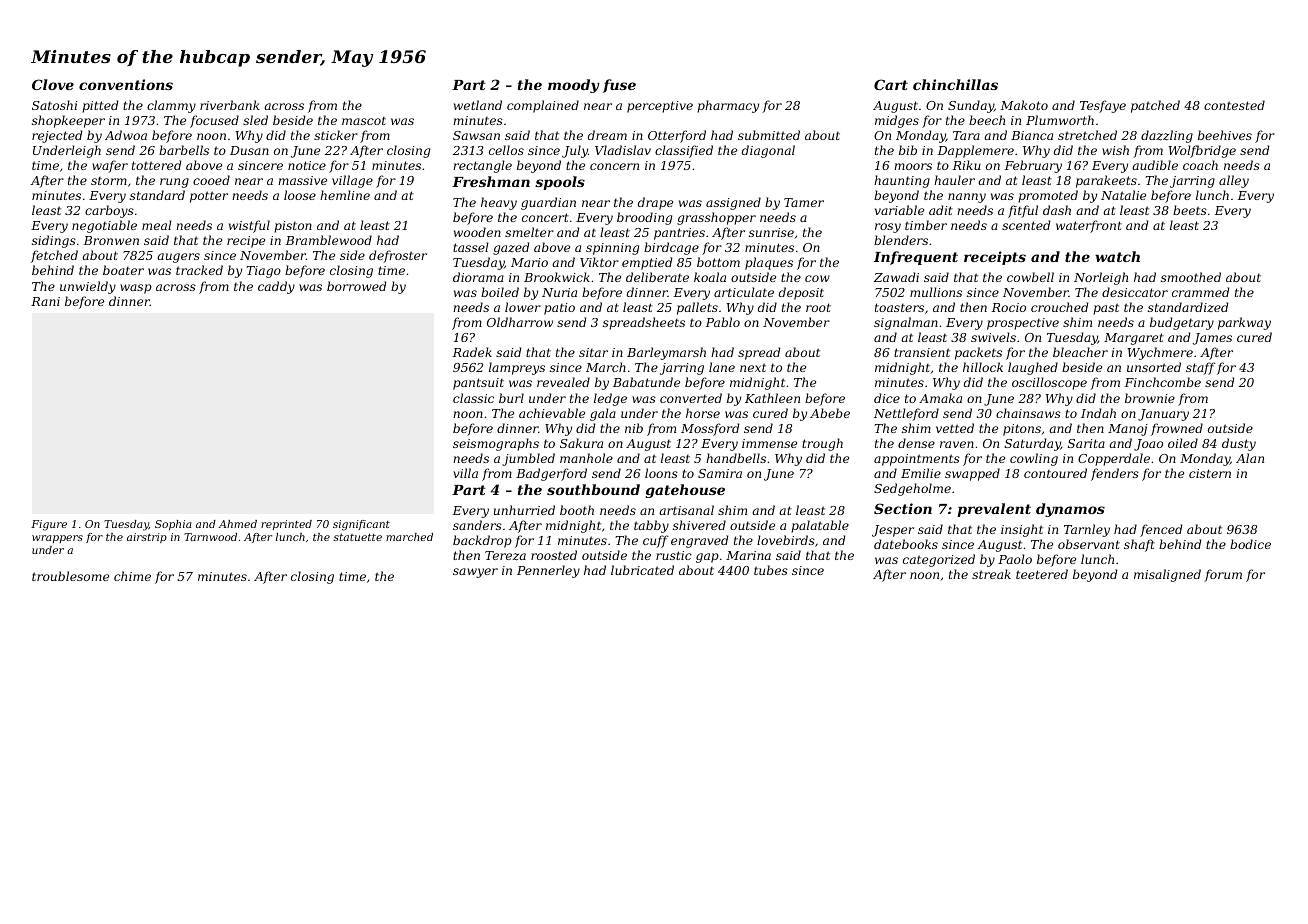  I want to click on Radek, so click(472, 352).
